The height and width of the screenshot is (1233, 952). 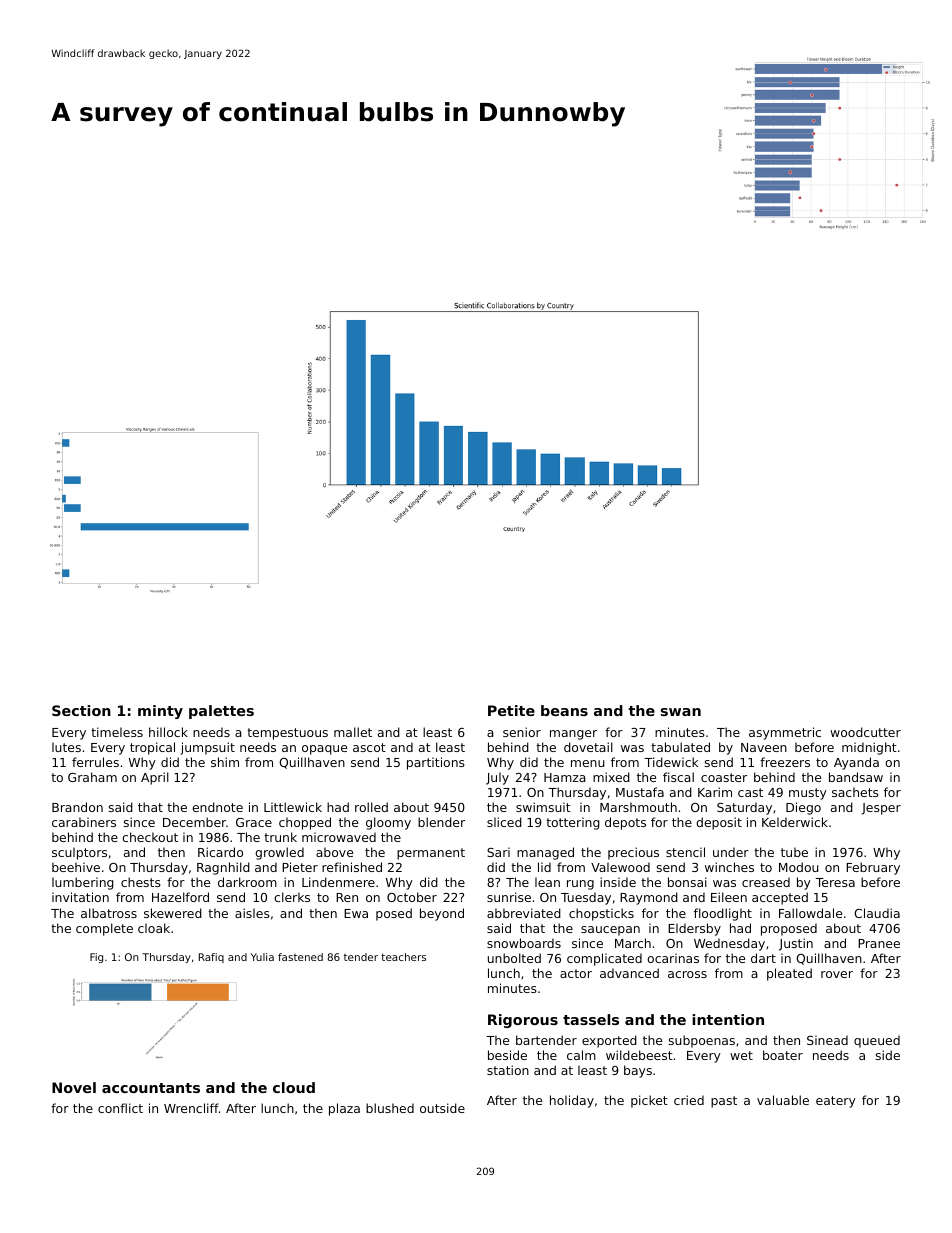 What do you see at coordinates (104, 929) in the screenshot?
I see `complete` at bounding box center [104, 929].
